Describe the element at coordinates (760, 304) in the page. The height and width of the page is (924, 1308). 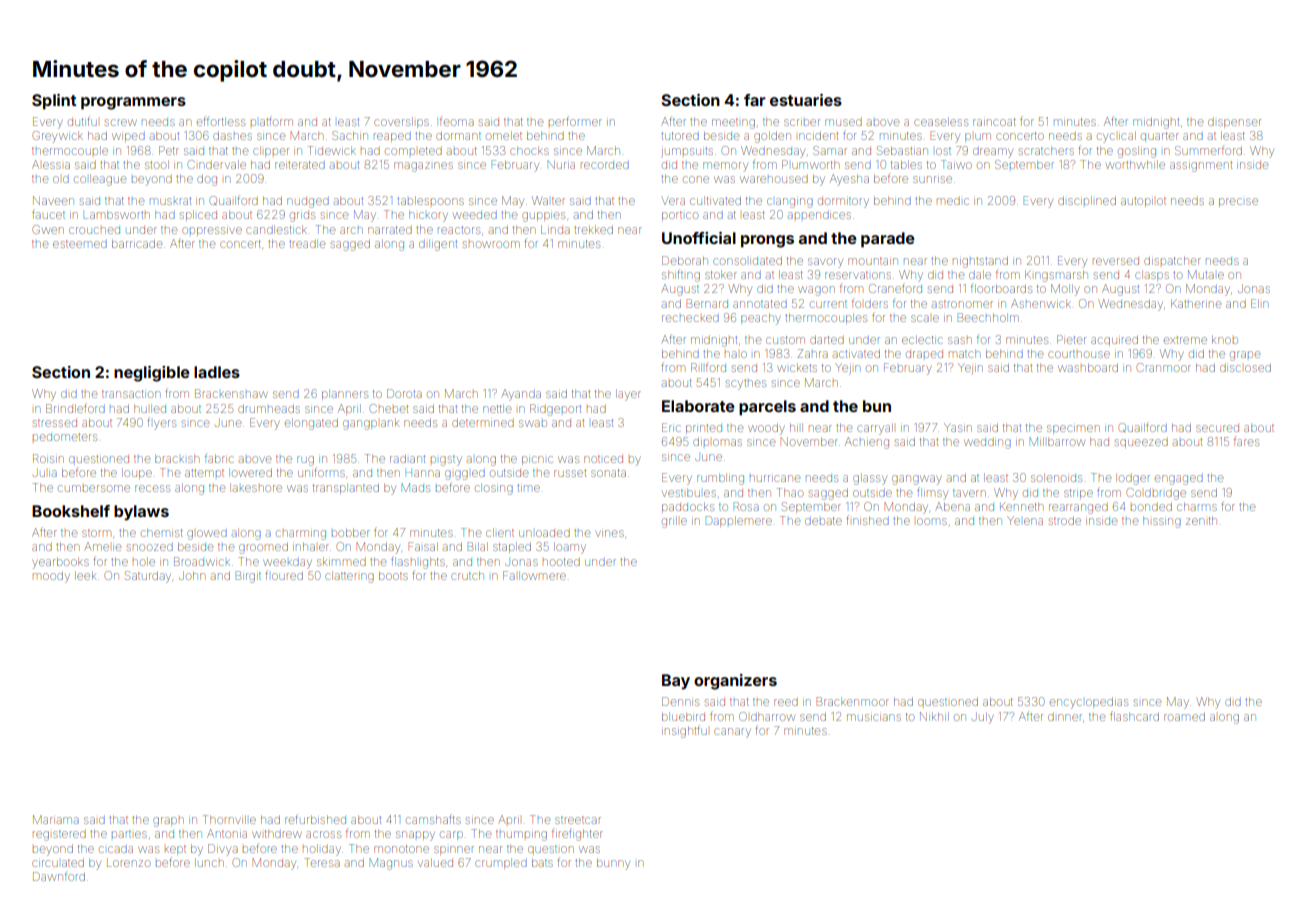
I see `annotated` at that location.
